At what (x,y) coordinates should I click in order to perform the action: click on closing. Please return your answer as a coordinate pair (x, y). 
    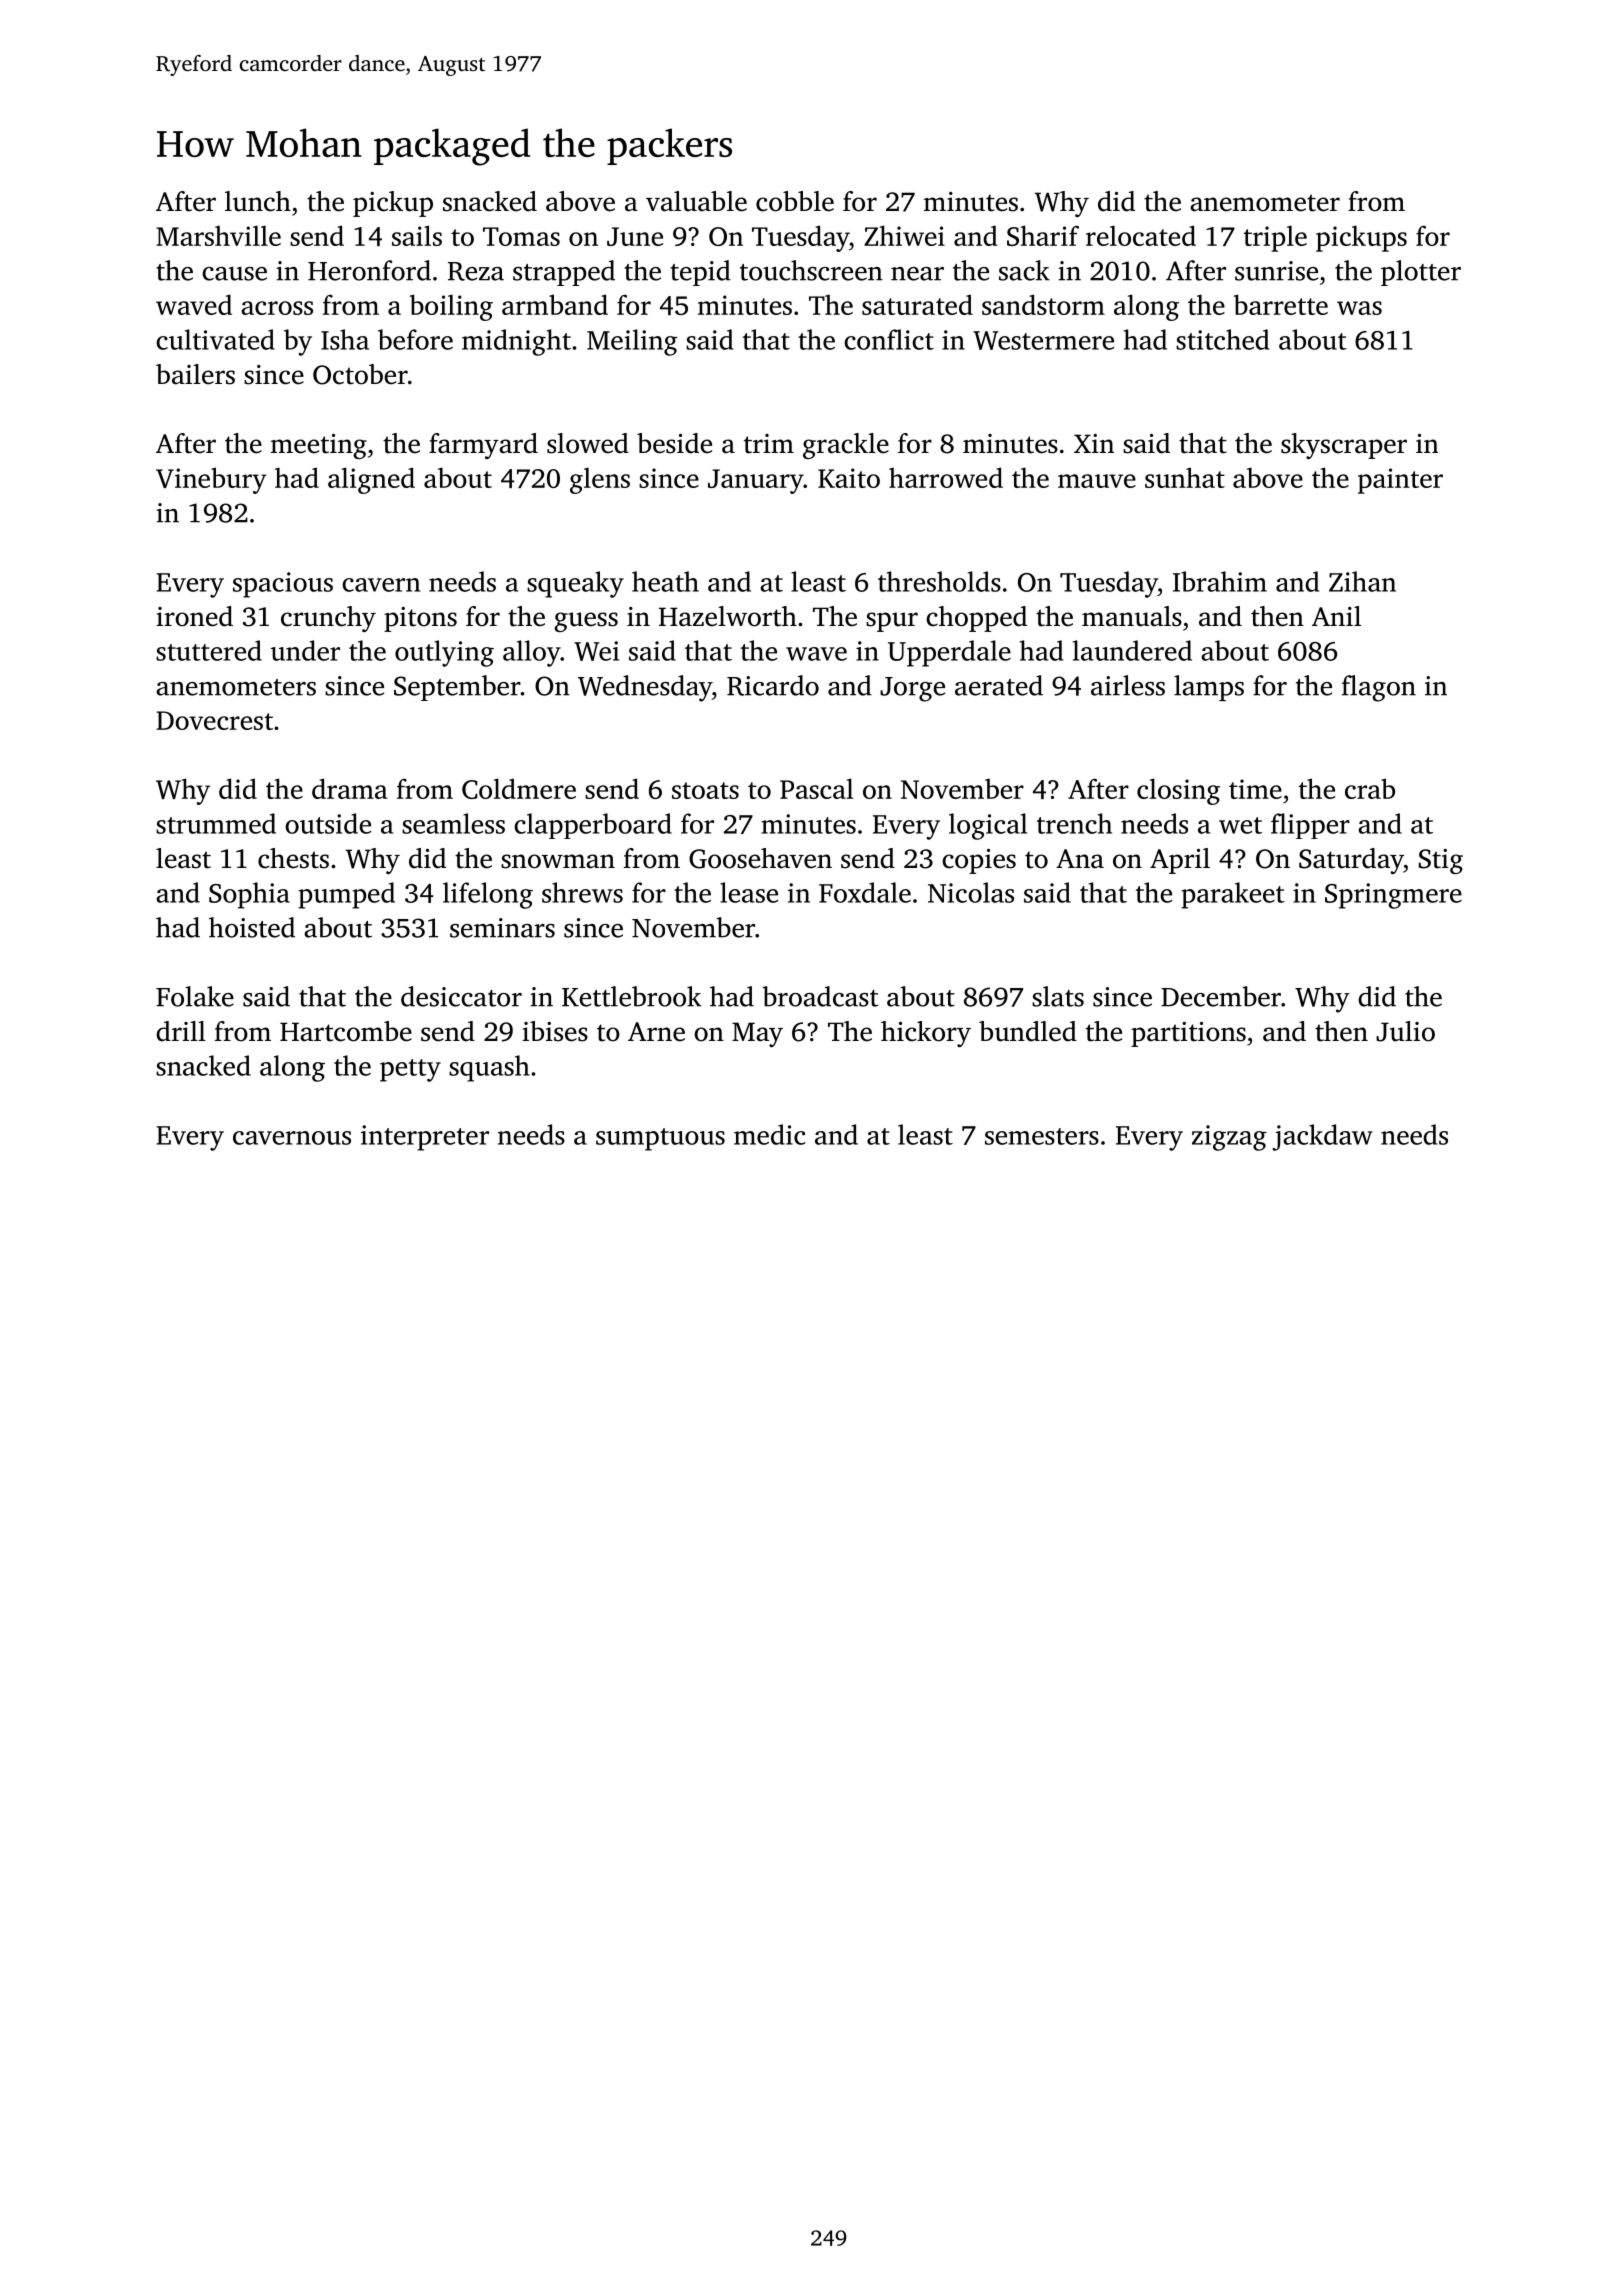
    Looking at the image, I should click on (1178, 791).
